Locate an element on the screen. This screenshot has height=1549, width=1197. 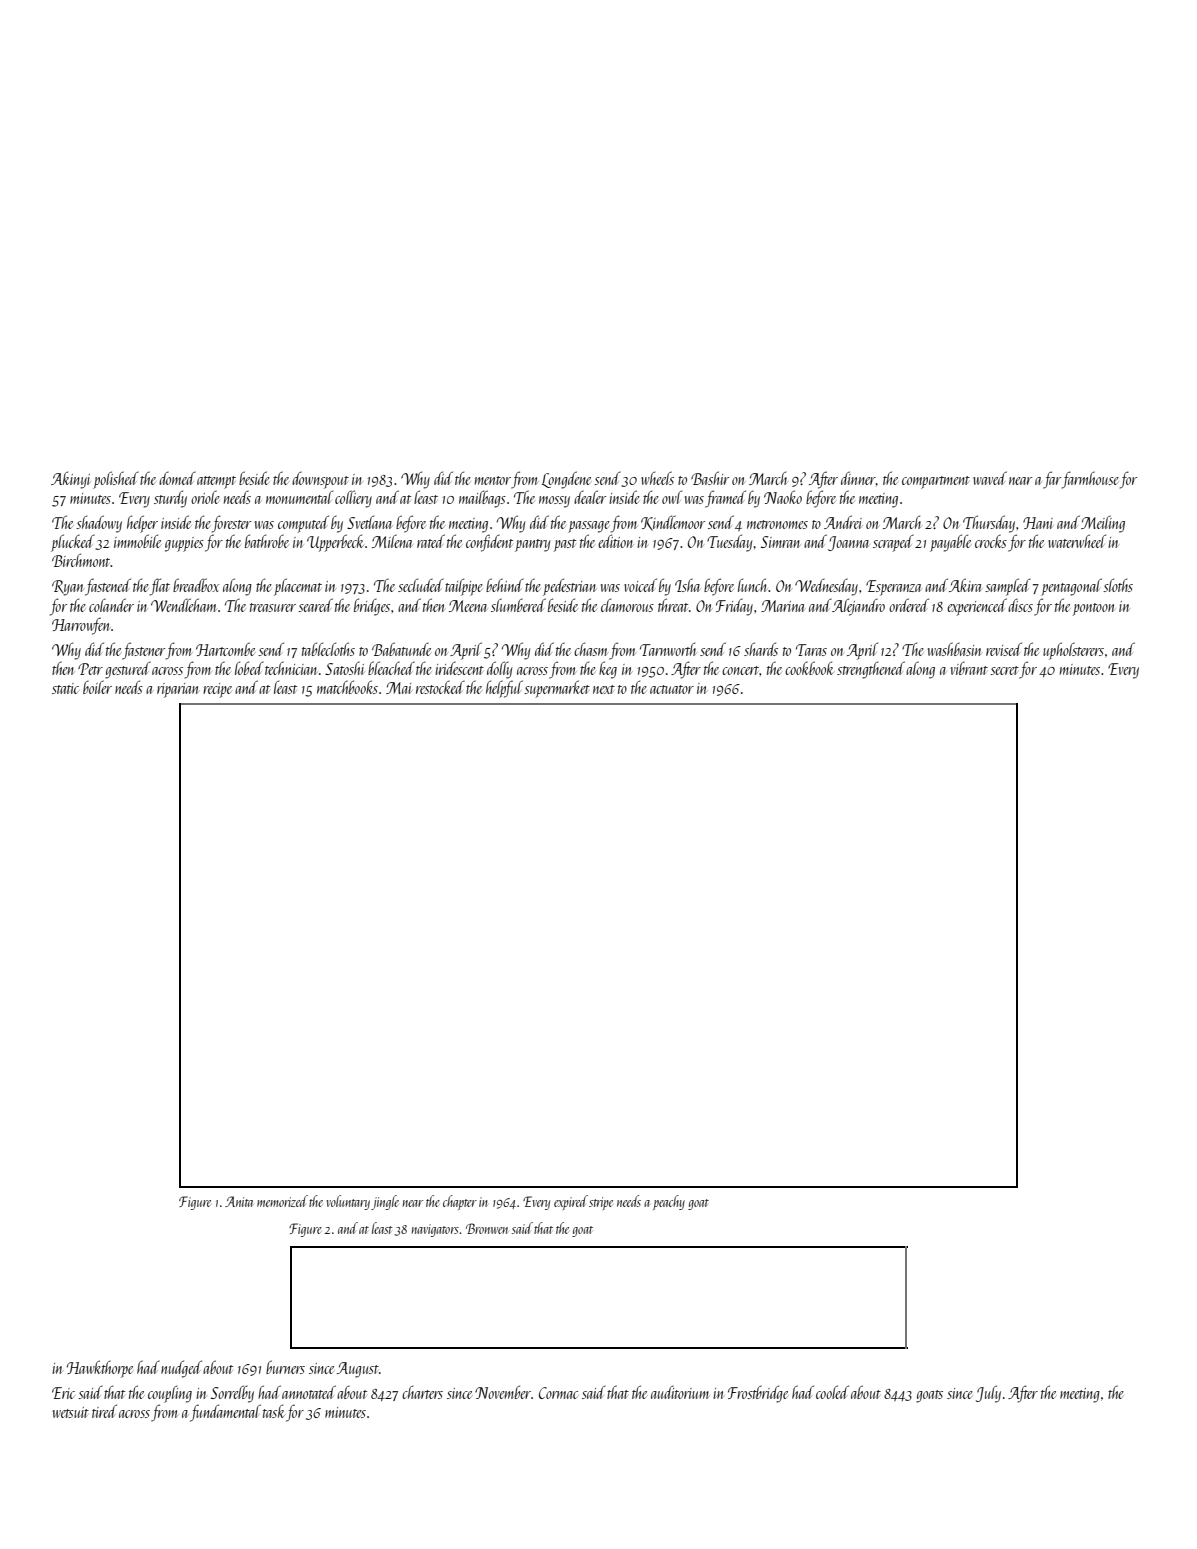
Isha is located at coordinates (687, 585).
